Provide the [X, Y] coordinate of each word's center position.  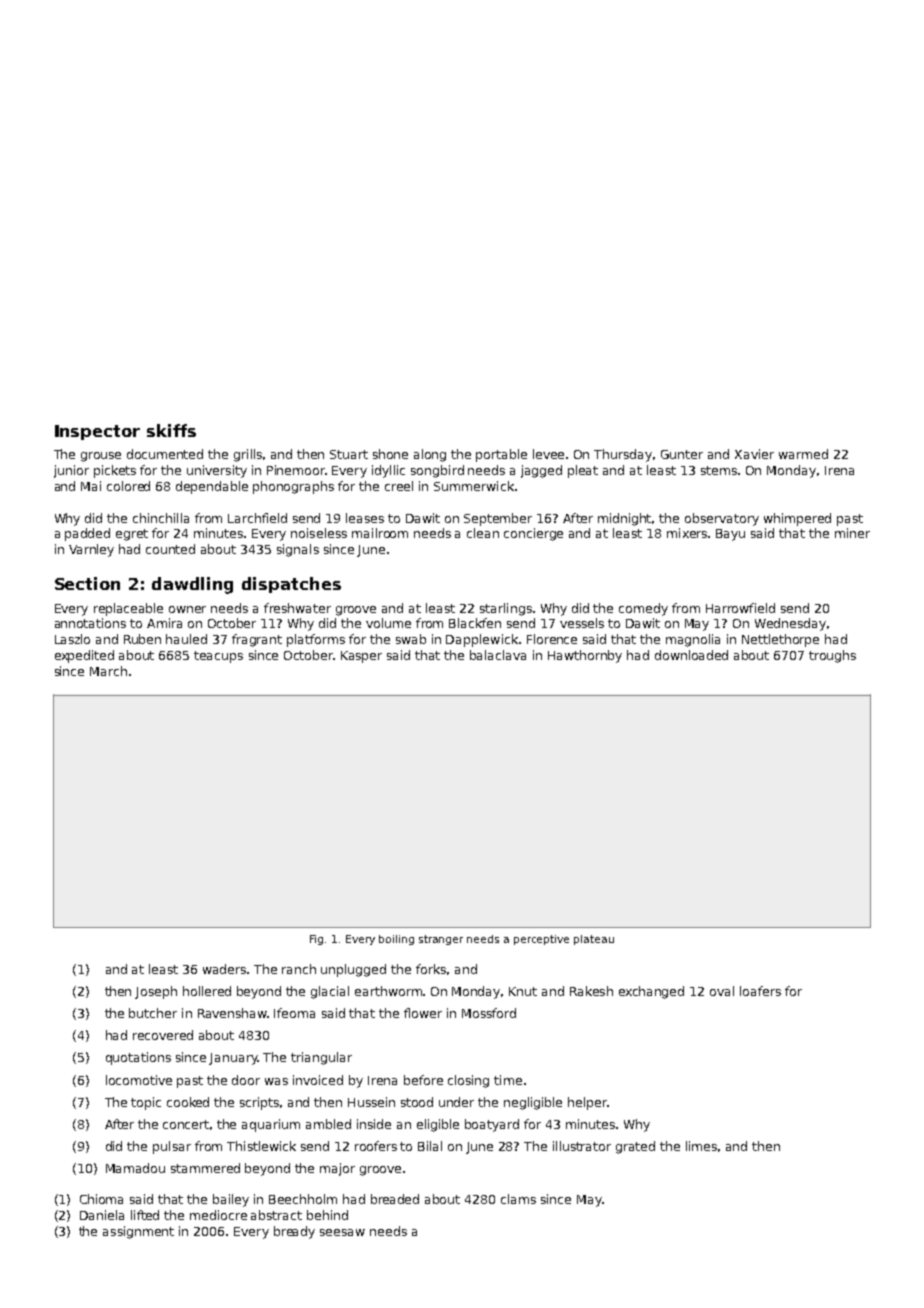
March [108, 671]
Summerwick [474, 486]
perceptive [541, 940]
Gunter [682, 454]
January [233, 1059]
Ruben [142, 639]
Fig [316, 940]
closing [468, 1081]
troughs [832, 656]
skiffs [171, 430]
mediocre [218, 1215]
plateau [594, 940]
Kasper [361, 657]
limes [701, 1146]
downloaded [691, 655]
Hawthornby [585, 656]
